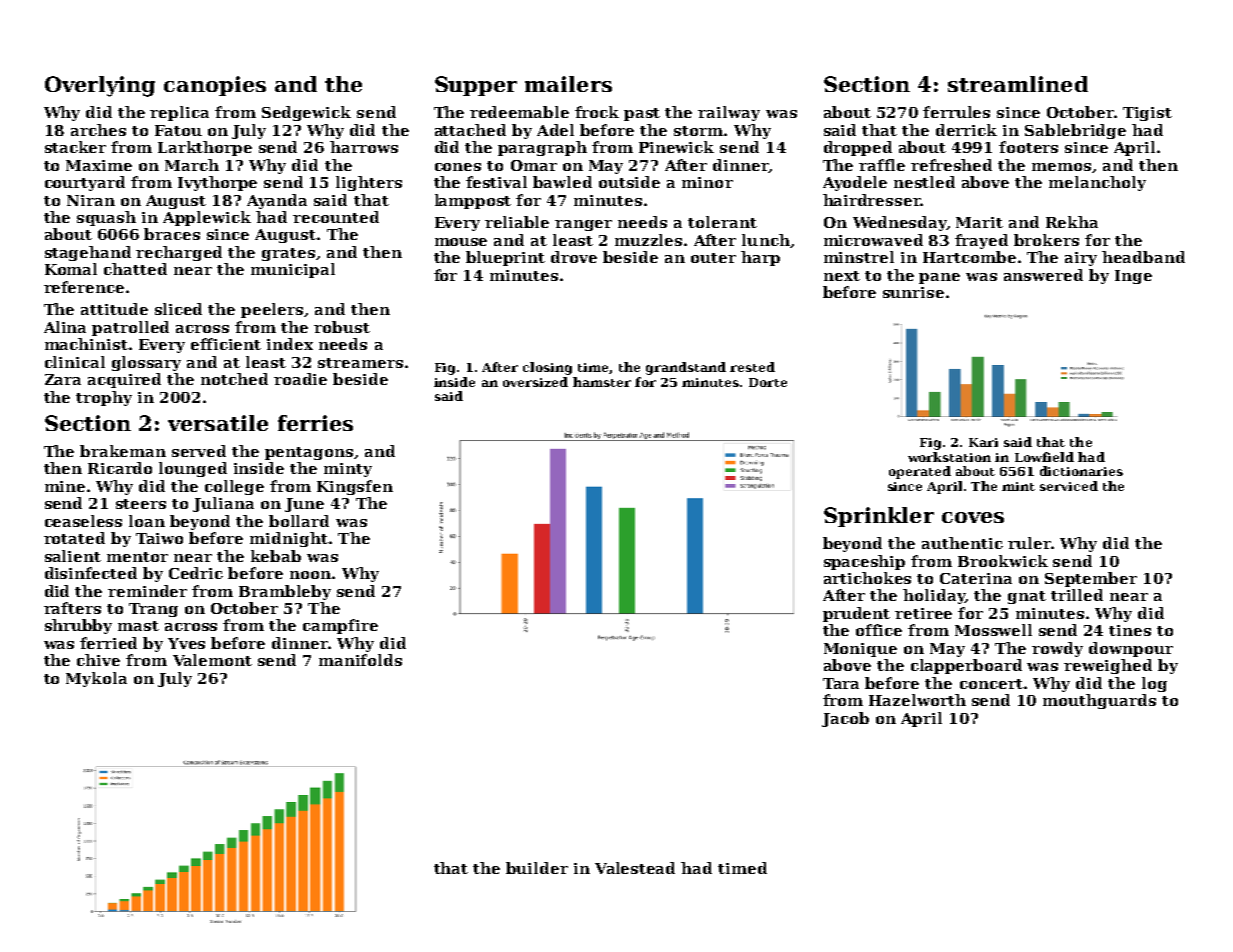  Describe the element at coordinates (841, 683) in the page. I see `Tara` at that location.
